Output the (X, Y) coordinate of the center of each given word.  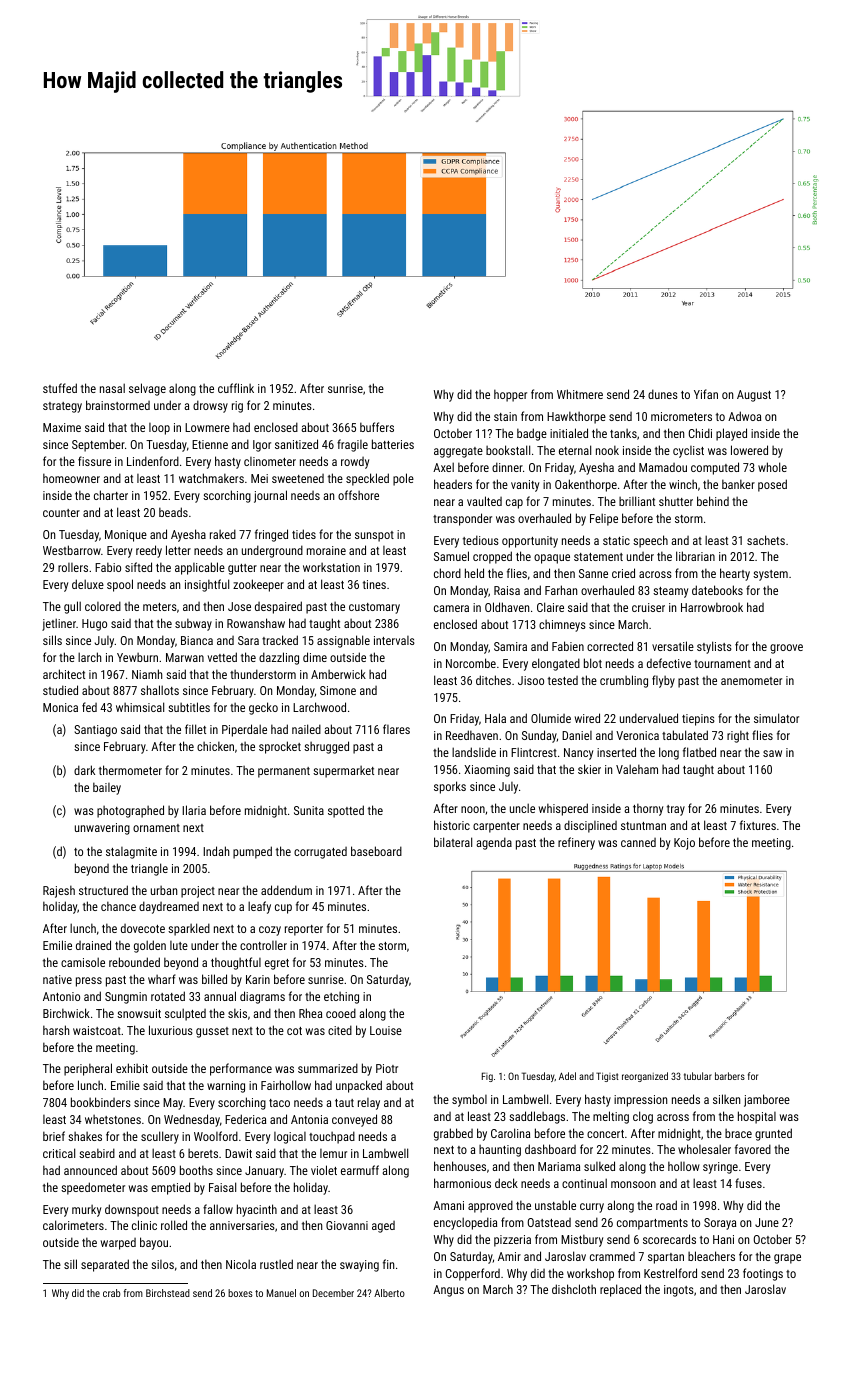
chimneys (562, 626)
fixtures (758, 825)
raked (223, 534)
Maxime (62, 427)
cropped (492, 557)
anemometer (751, 681)
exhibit (132, 1068)
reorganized (645, 1077)
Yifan (706, 394)
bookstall (508, 450)
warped (118, 1244)
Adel (567, 1076)
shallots (160, 690)
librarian (695, 556)
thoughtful (236, 963)
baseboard (376, 851)
